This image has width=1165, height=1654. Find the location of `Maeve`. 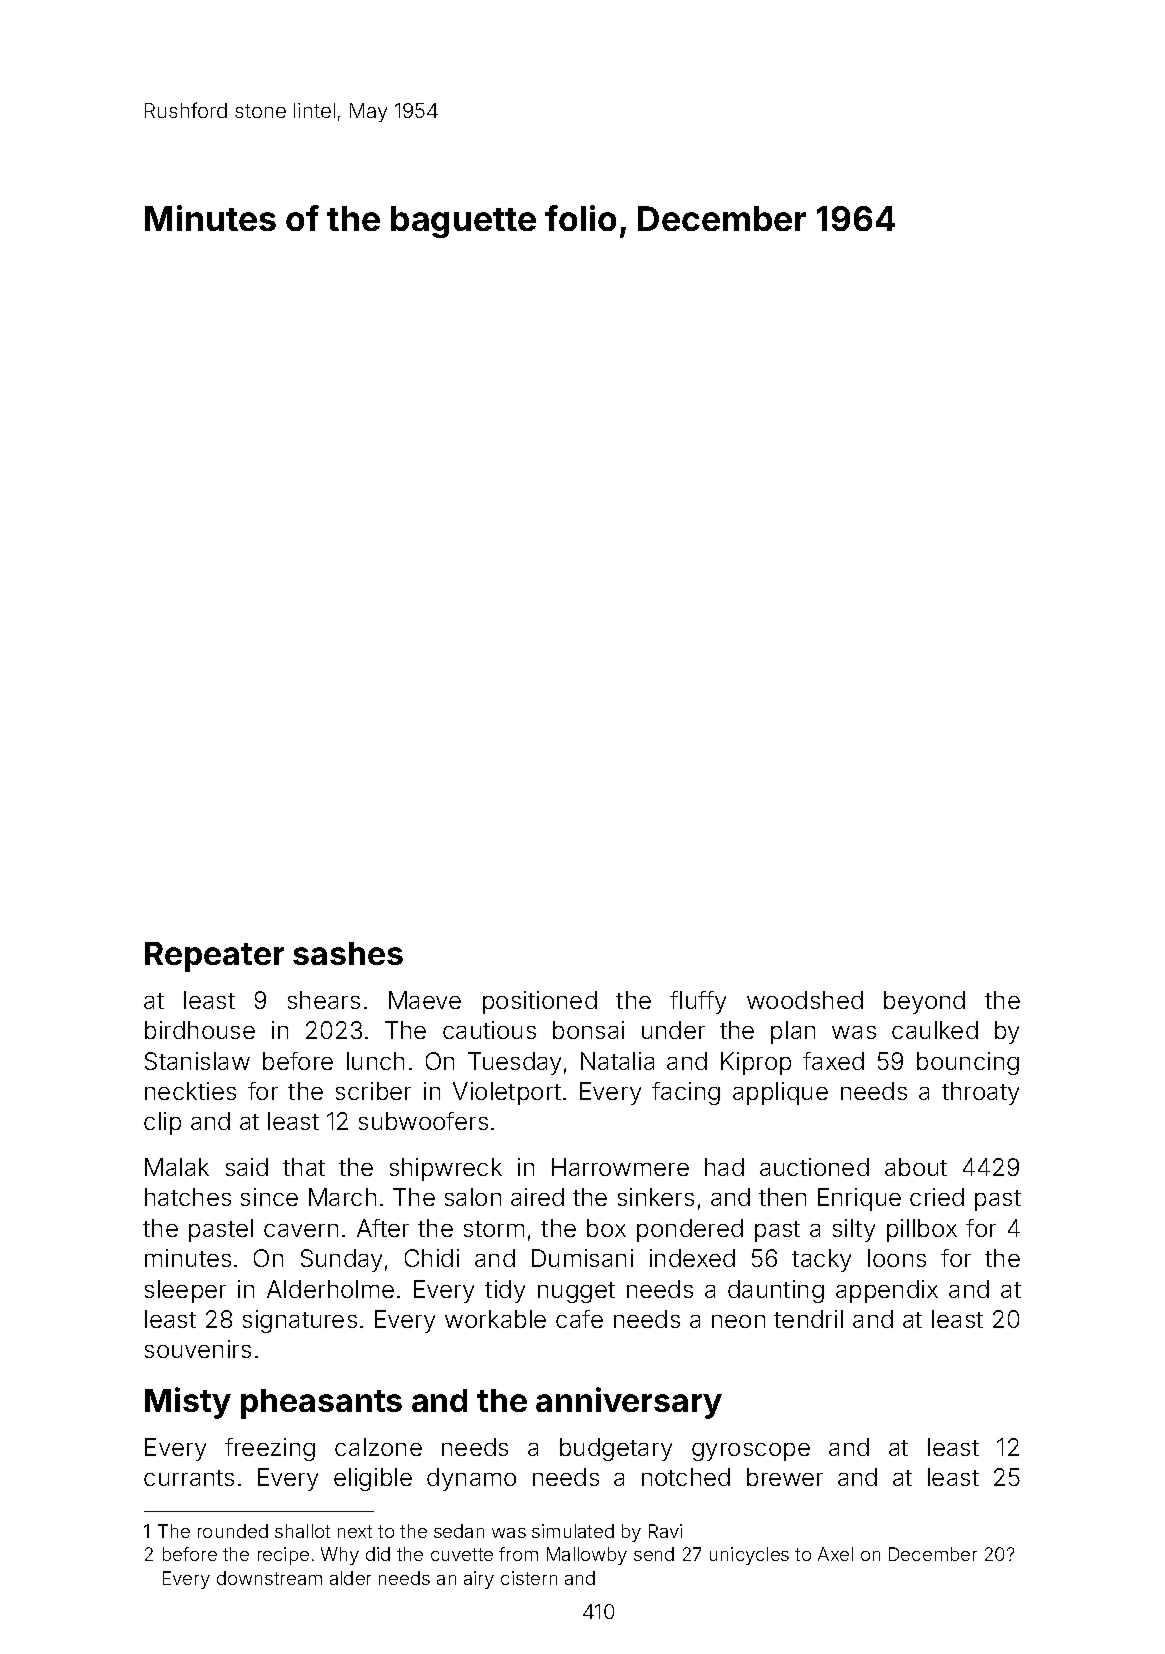

Maeve is located at coordinates (425, 1000).
